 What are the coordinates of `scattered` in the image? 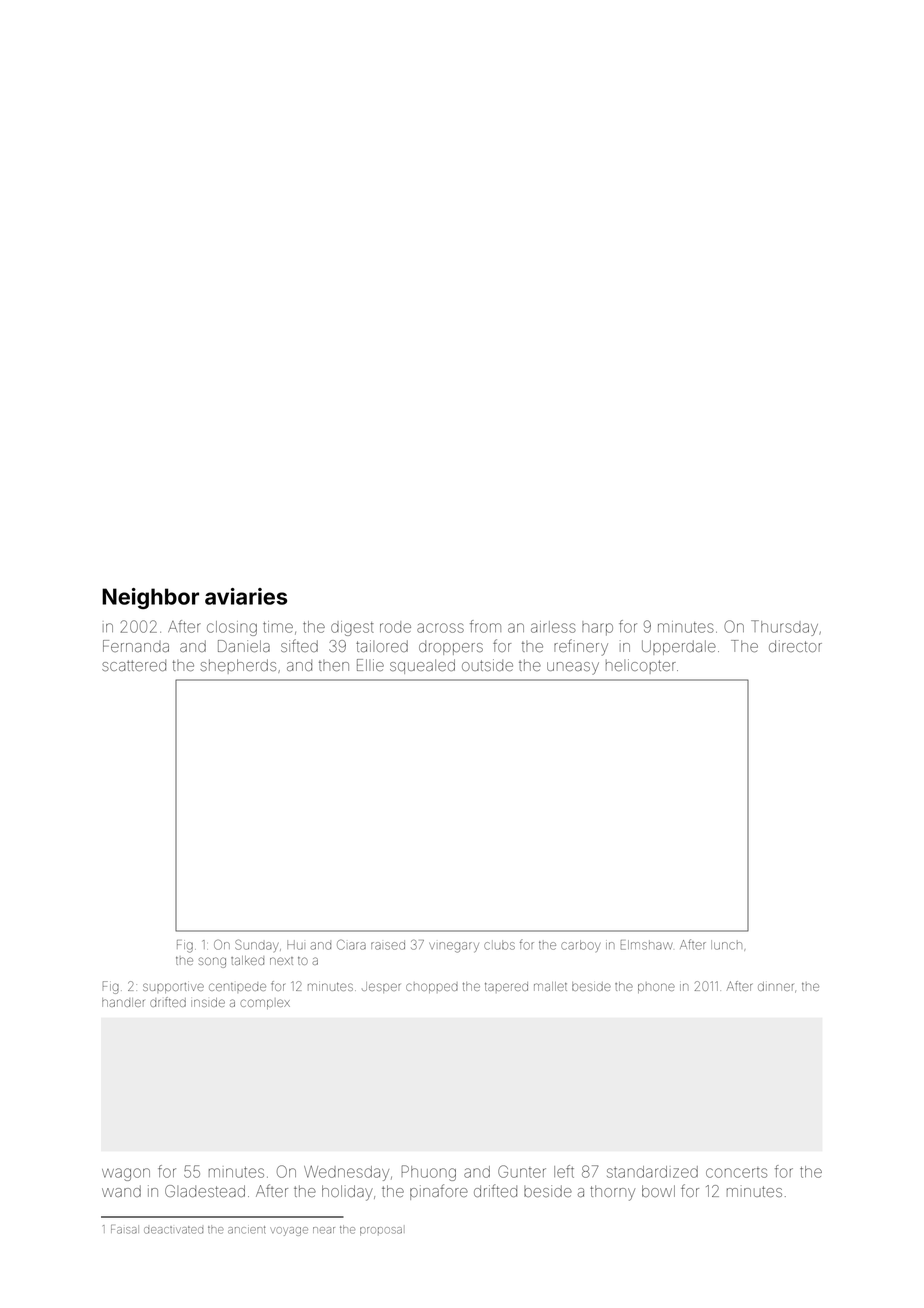 It's located at (134, 665).
